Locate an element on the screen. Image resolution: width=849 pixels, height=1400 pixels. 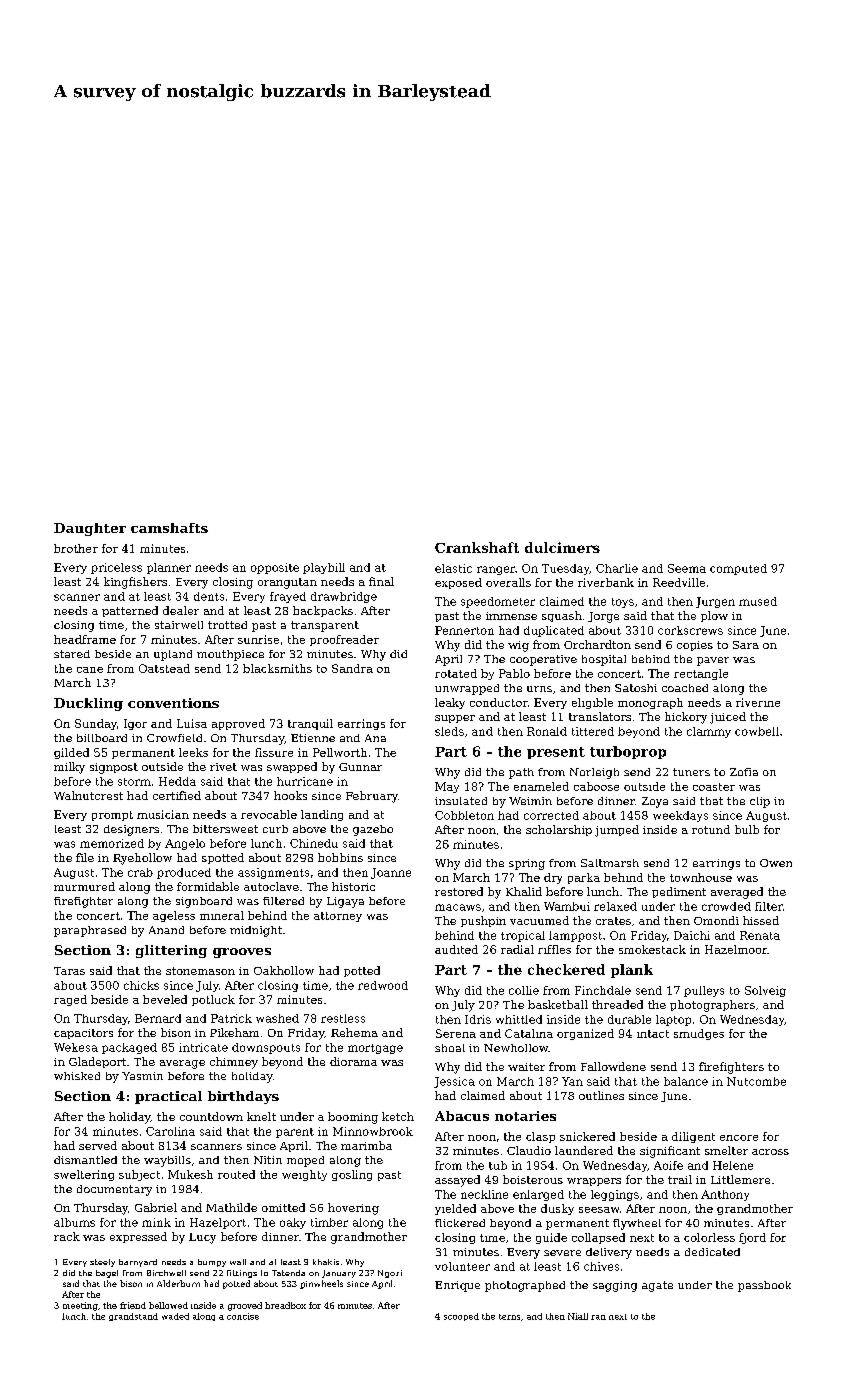
trotted is located at coordinates (227, 625).
